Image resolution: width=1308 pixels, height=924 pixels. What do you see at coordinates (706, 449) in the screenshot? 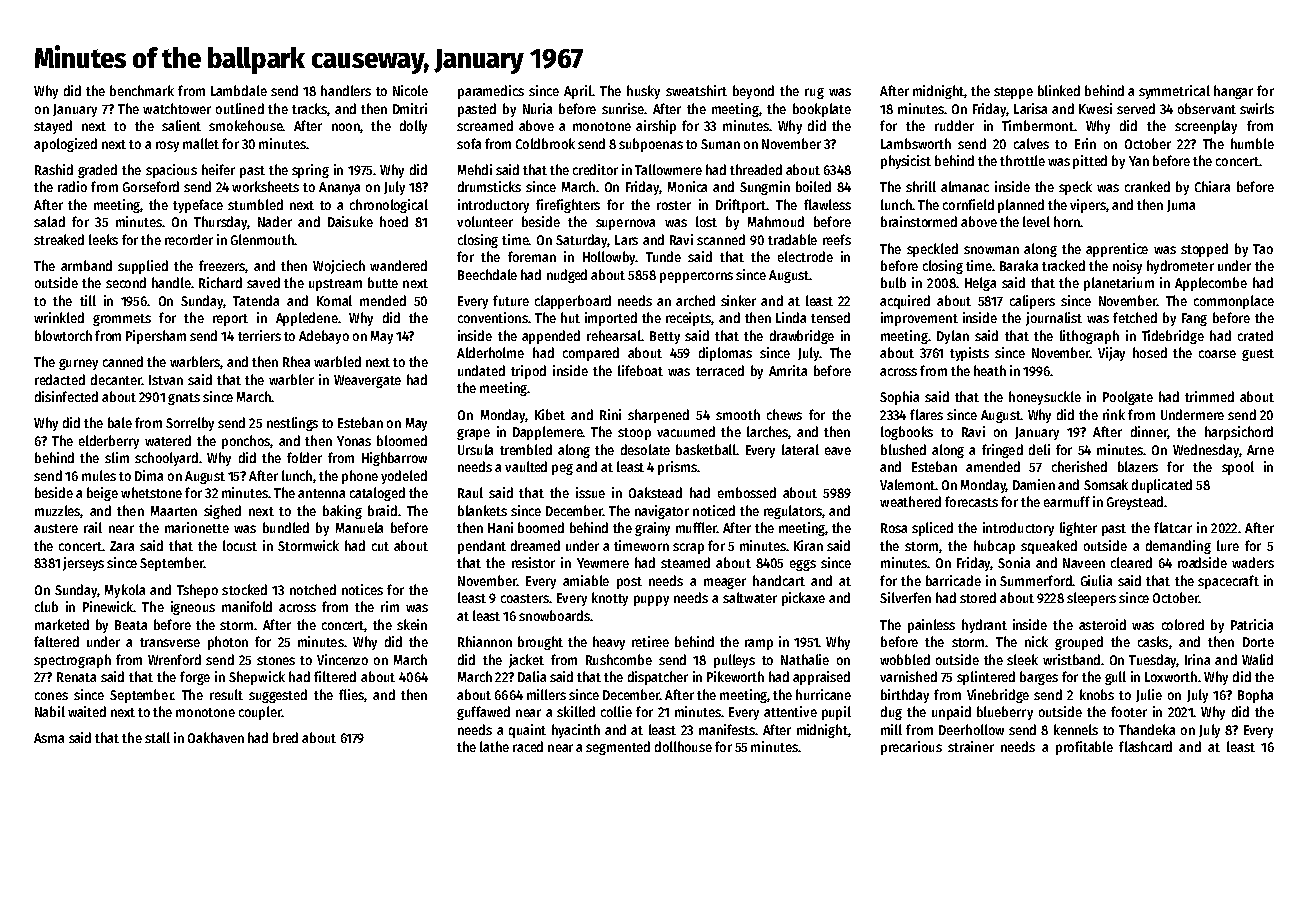
I see `basketball` at bounding box center [706, 449].
